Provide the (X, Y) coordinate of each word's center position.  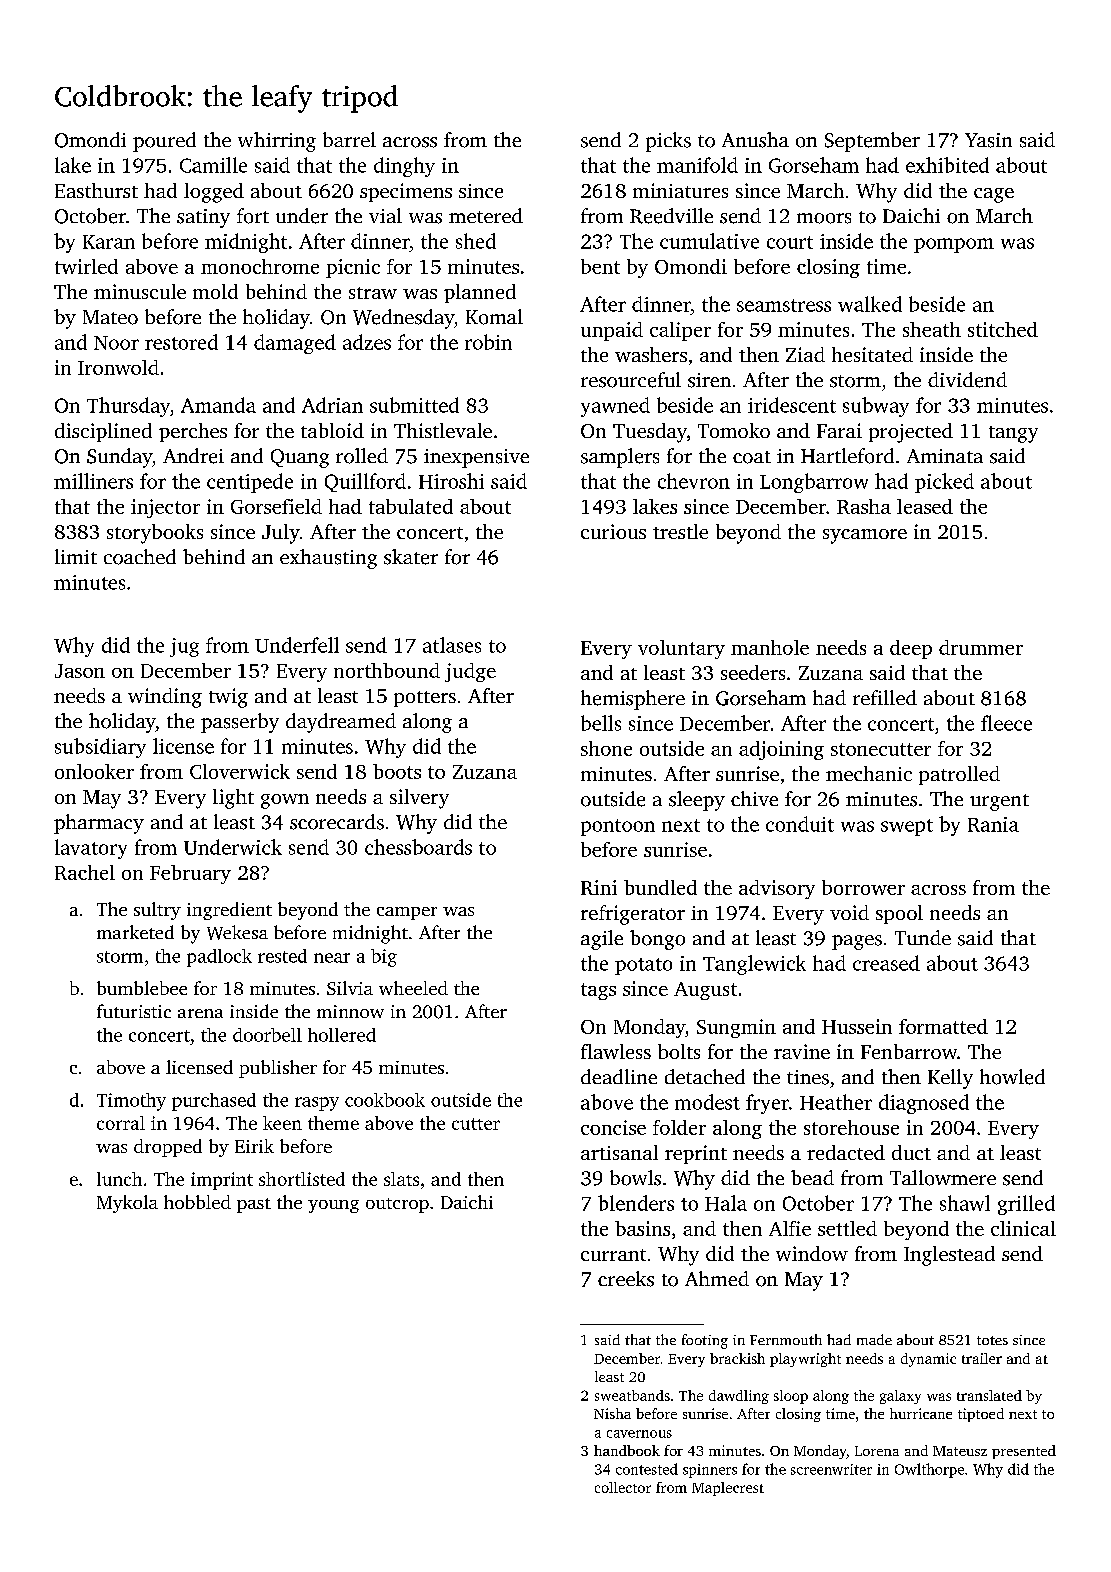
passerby (240, 723)
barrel (349, 139)
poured (164, 142)
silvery (419, 799)
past (254, 1205)
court (790, 242)
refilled (885, 697)
